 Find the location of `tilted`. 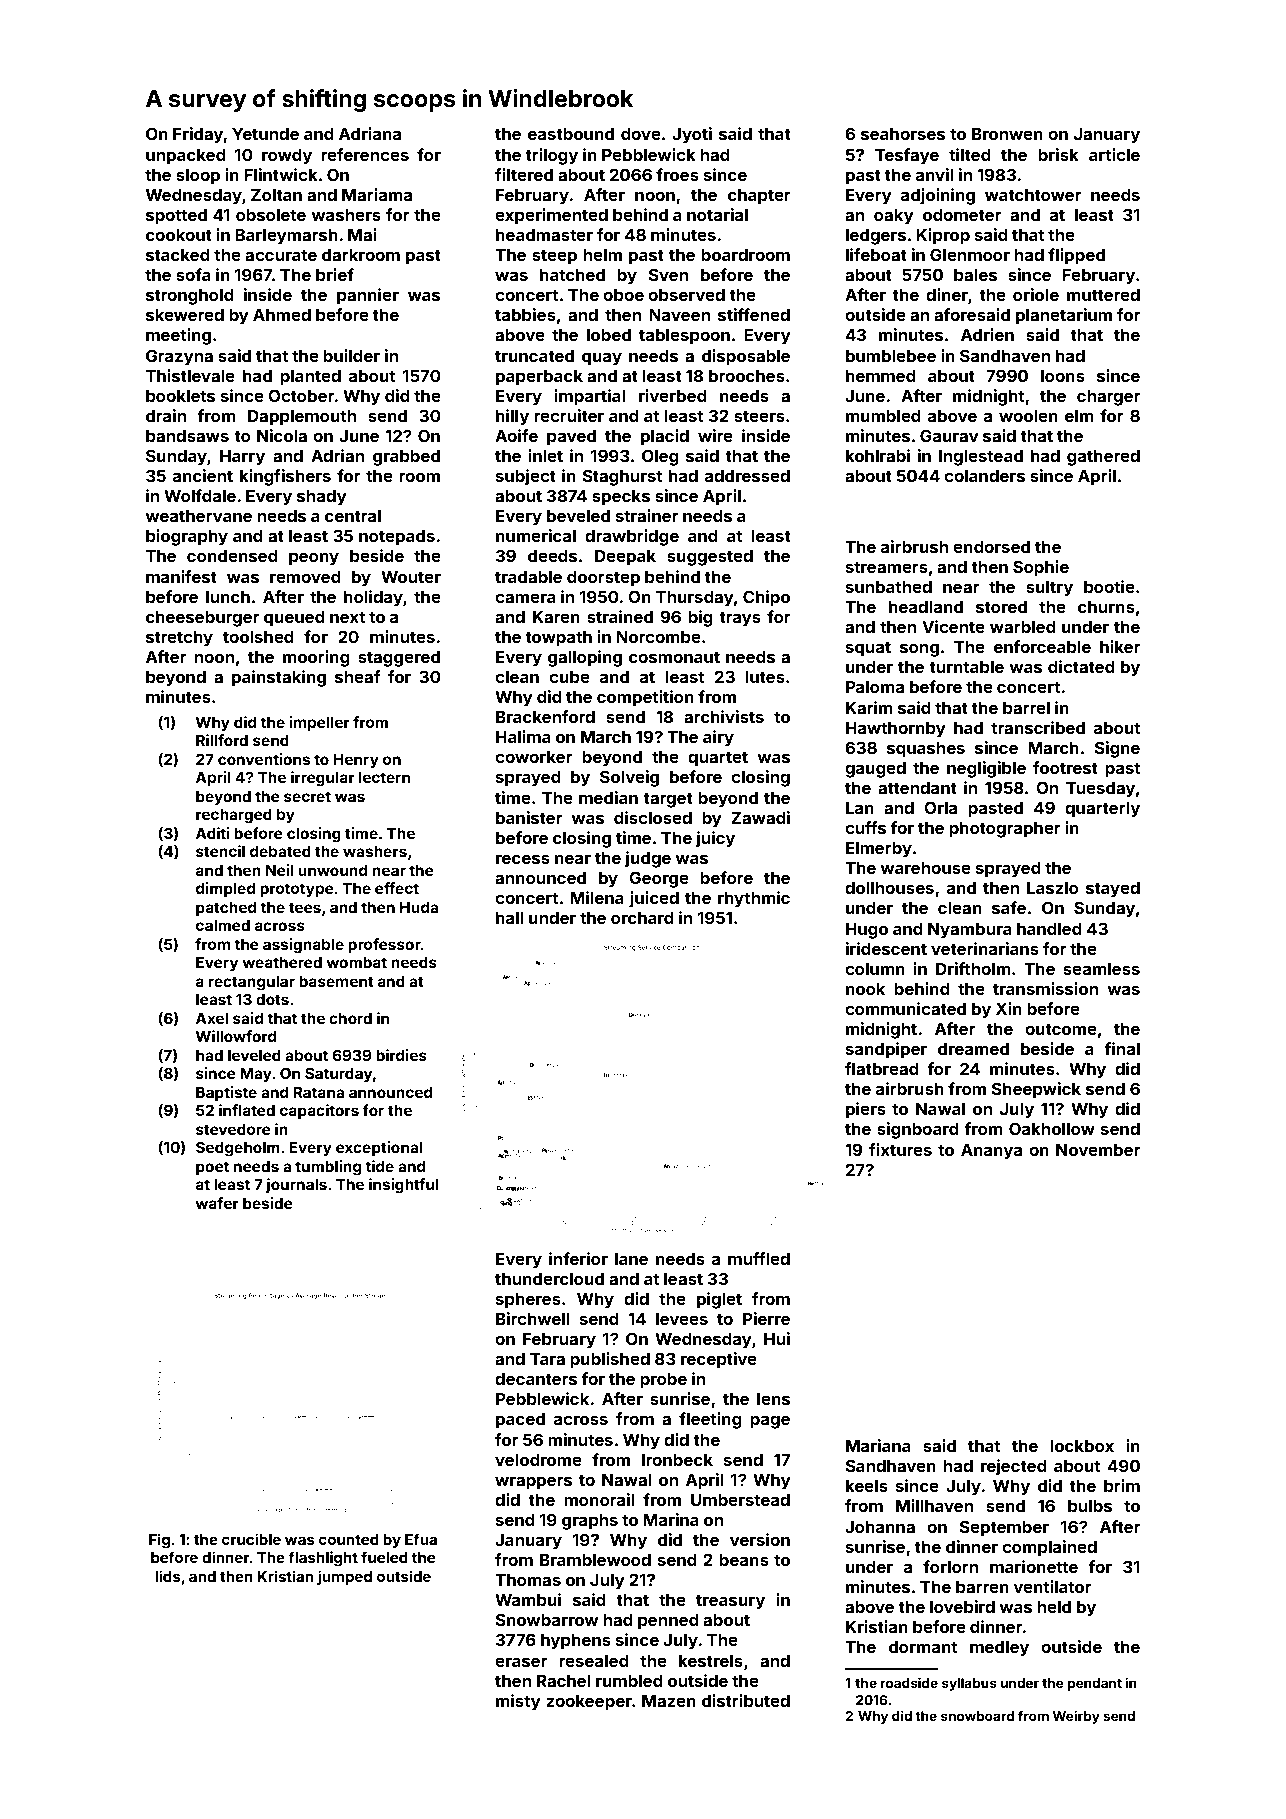

tilted is located at coordinates (970, 154).
